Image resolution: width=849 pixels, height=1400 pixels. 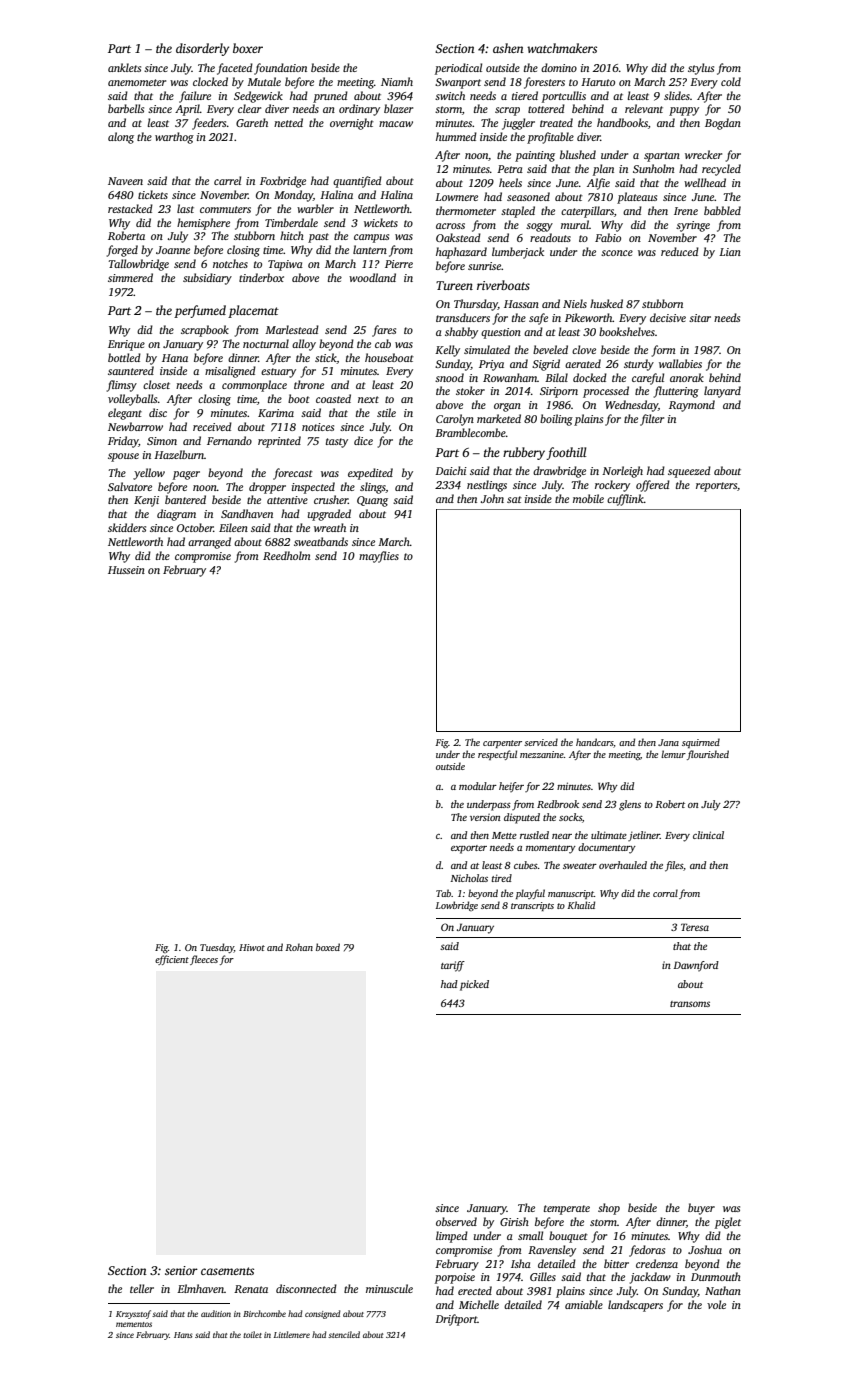 I want to click on cold, so click(x=731, y=81).
